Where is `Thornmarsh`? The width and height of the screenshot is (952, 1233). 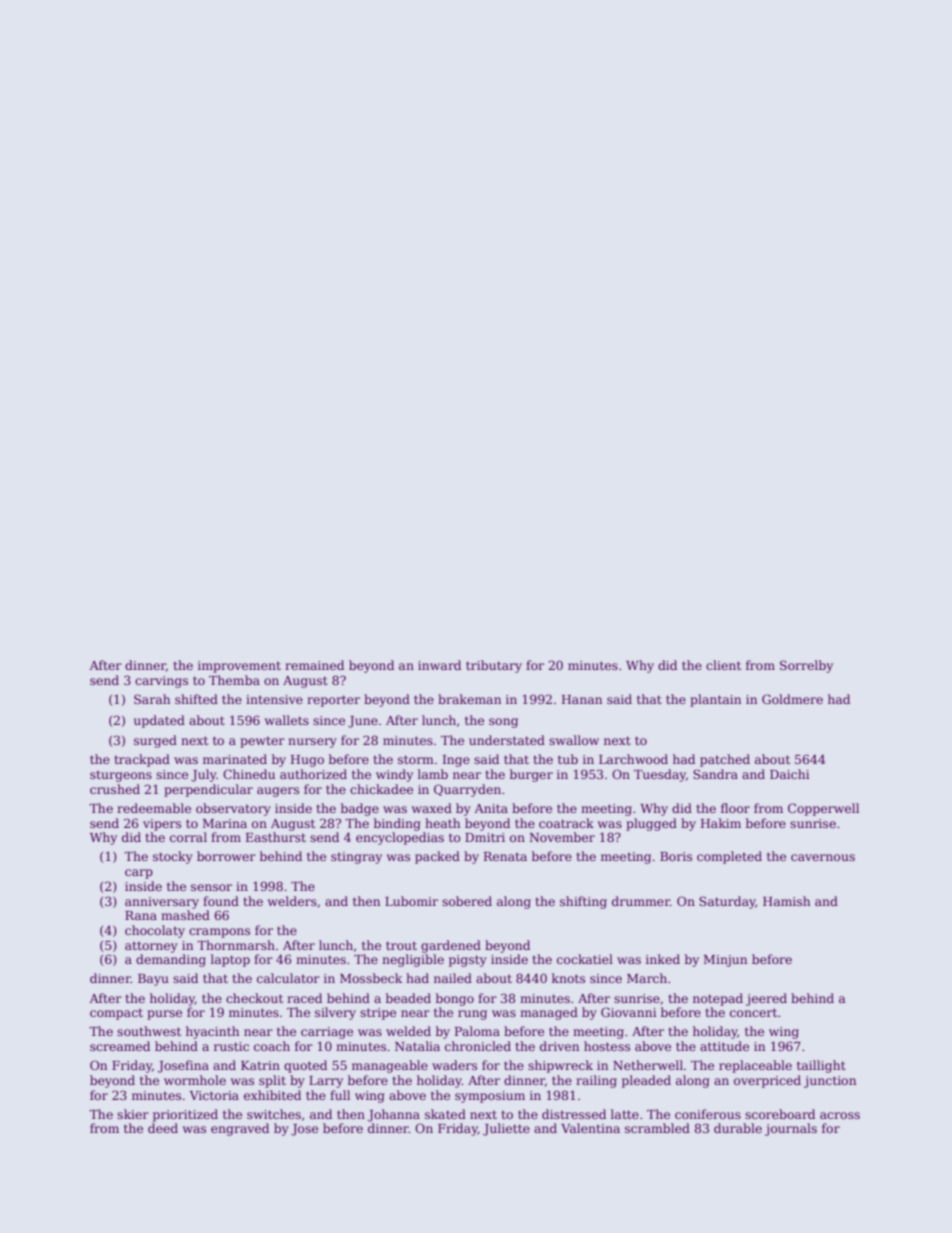 Thornmarsh is located at coordinates (236, 945).
